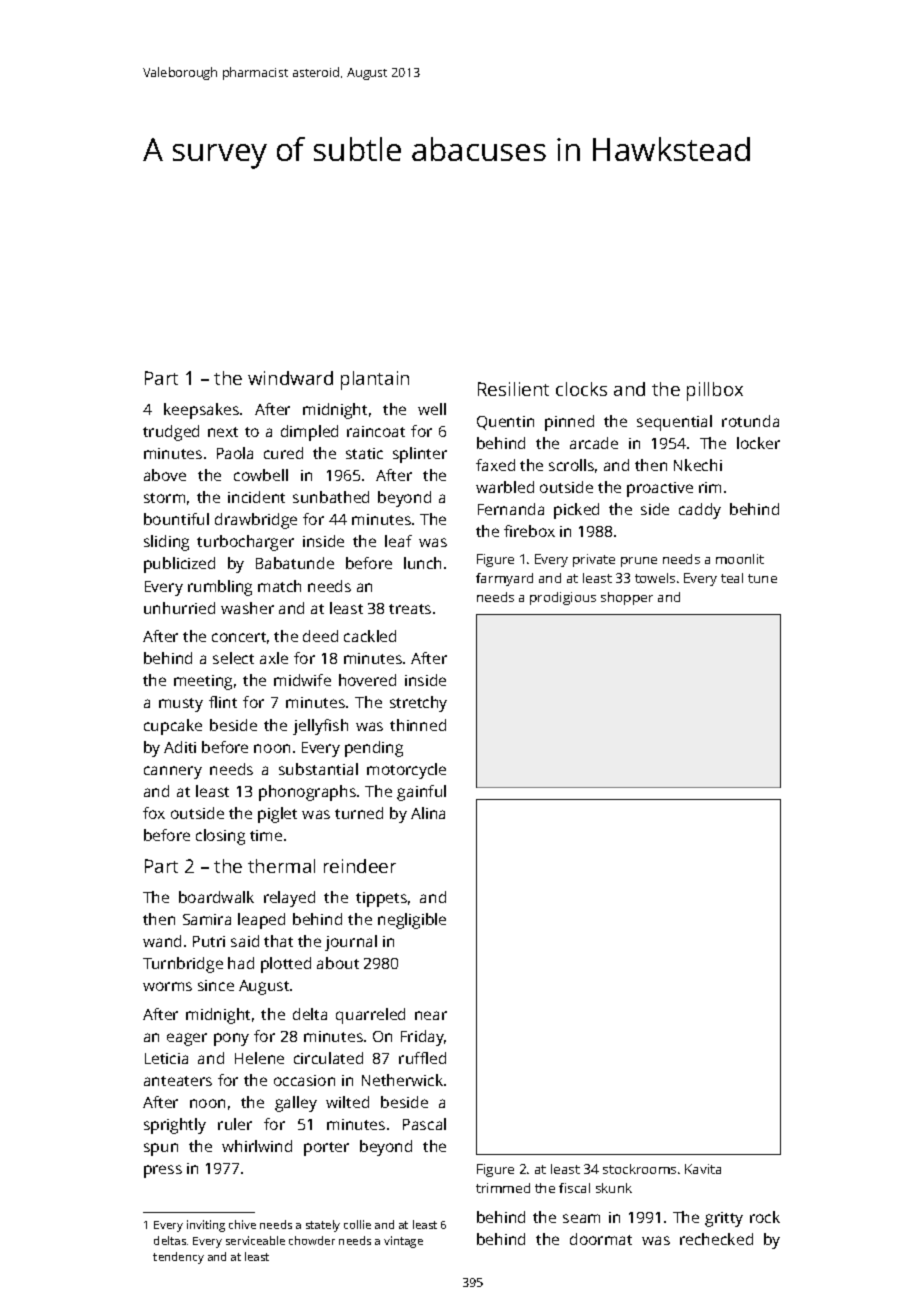  Describe the element at coordinates (740, 559) in the screenshot. I see `moonlit` at that location.
